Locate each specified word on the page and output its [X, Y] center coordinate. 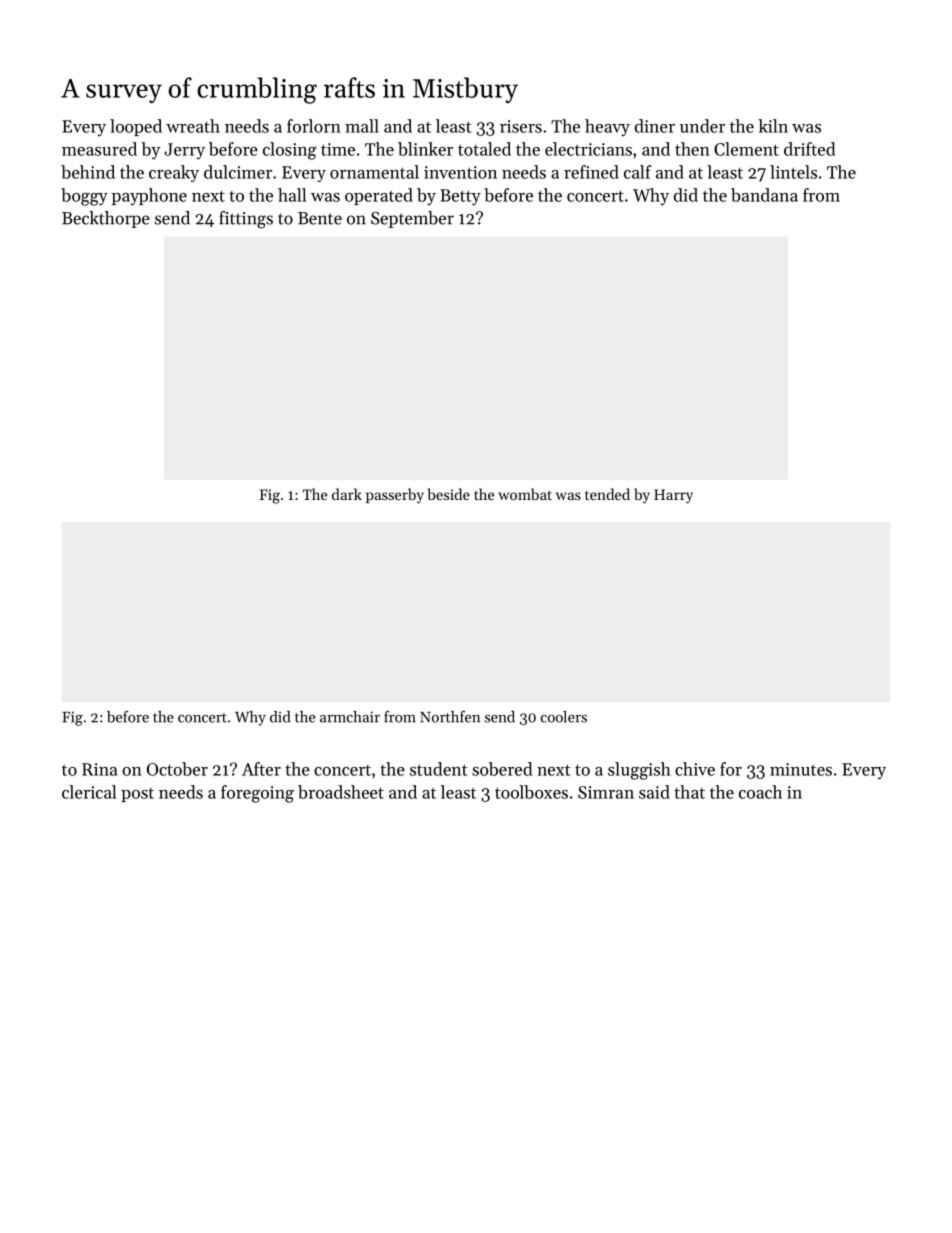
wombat [525, 494]
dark [347, 494]
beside [448, 494]
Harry [673, 496]
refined [591, 172]
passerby [395, 495]
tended [607, 494]
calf [638, 172]
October [177, 769]
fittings [246, 220]
